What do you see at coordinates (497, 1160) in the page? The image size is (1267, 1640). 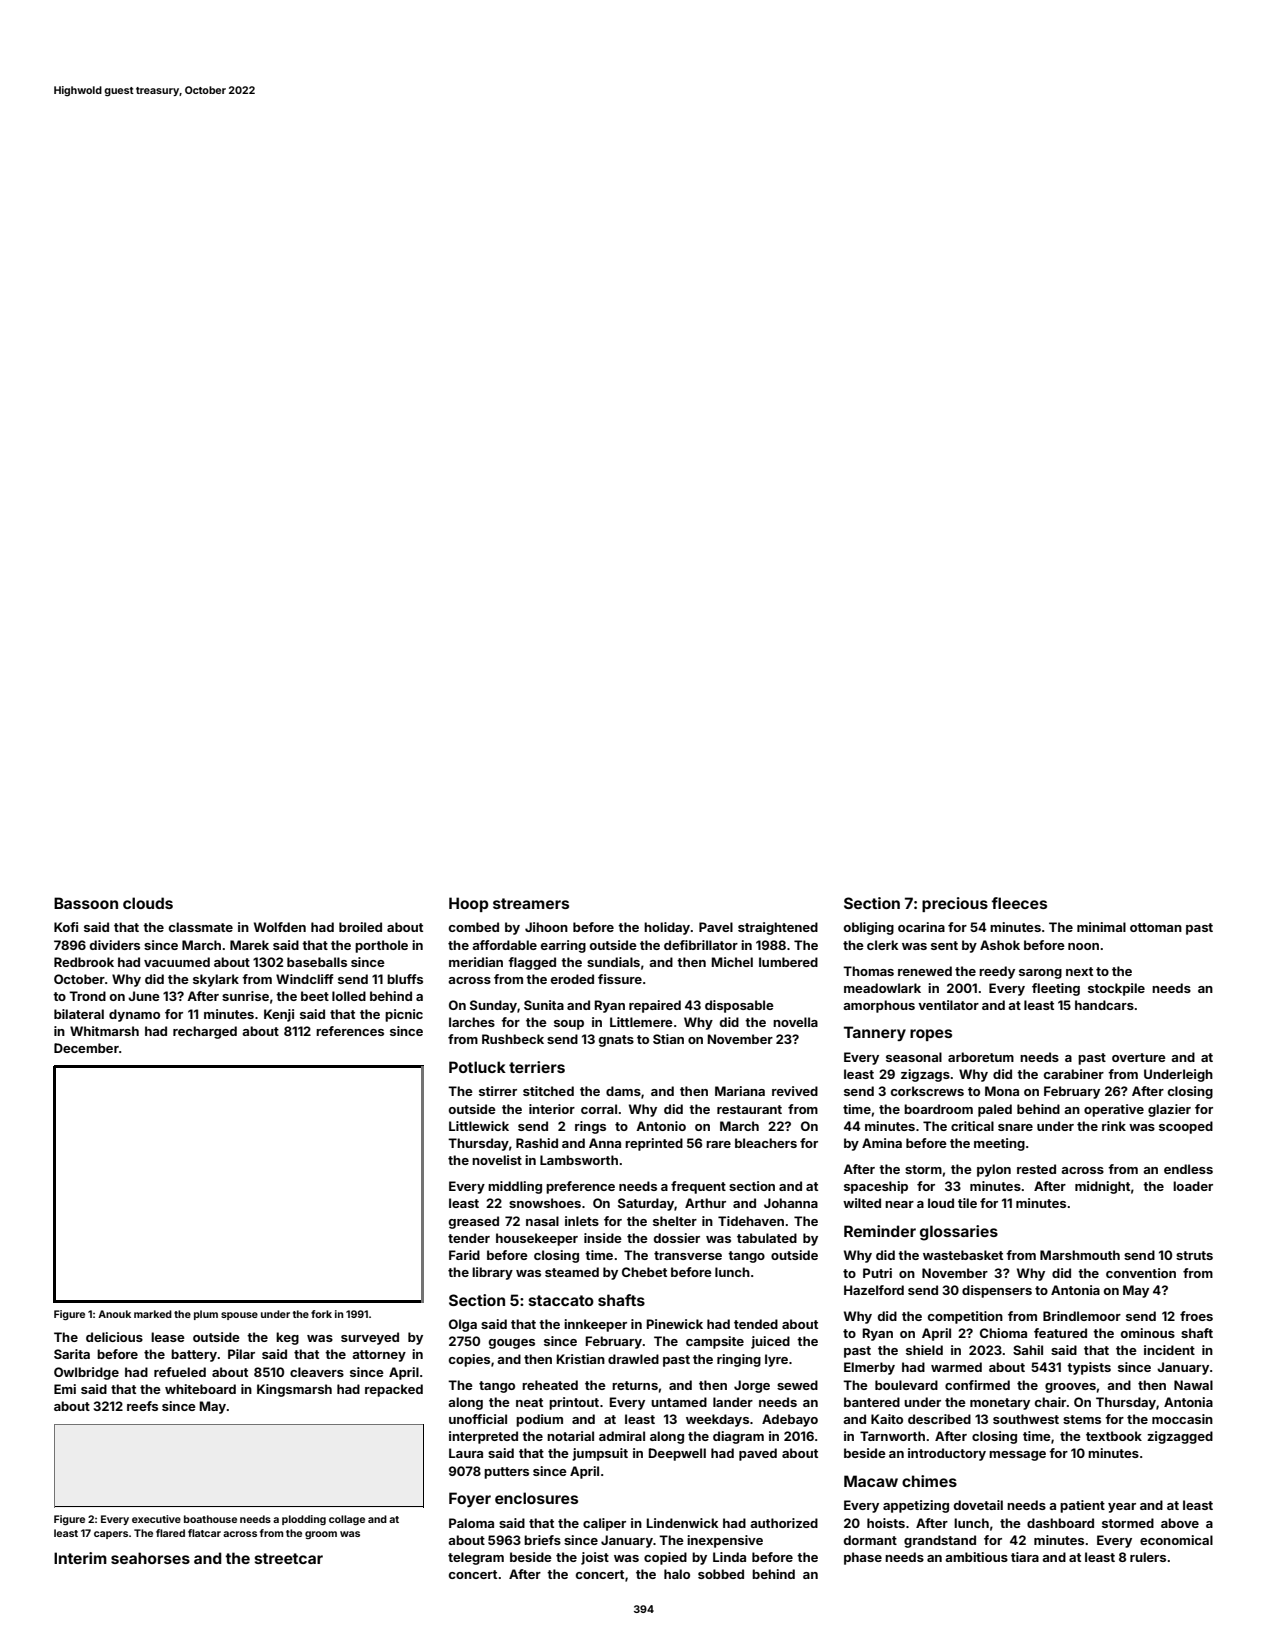 I see `novelist` at bounding box center [497, 1160].
